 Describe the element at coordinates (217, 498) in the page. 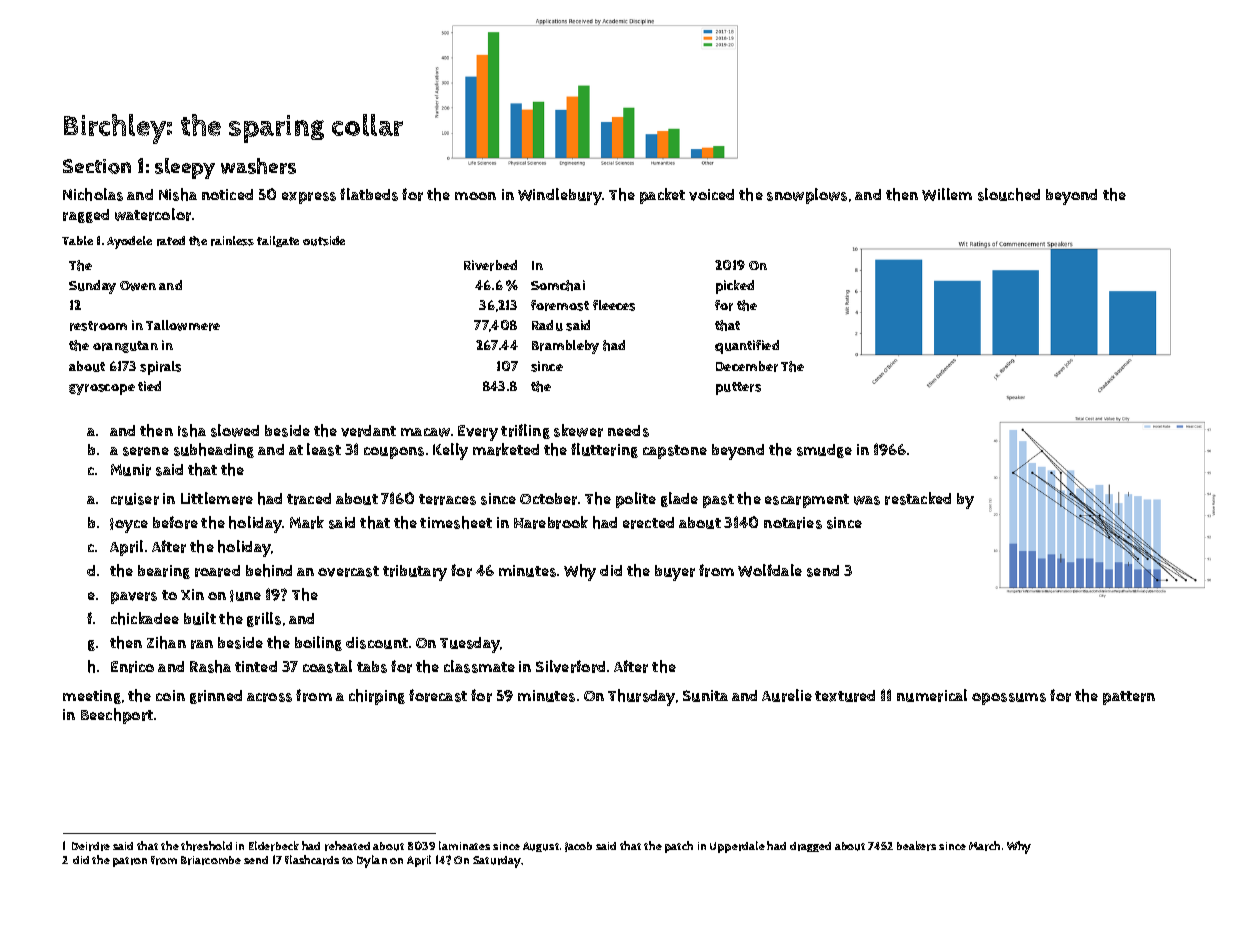

I see `Littlemere` at that location.
